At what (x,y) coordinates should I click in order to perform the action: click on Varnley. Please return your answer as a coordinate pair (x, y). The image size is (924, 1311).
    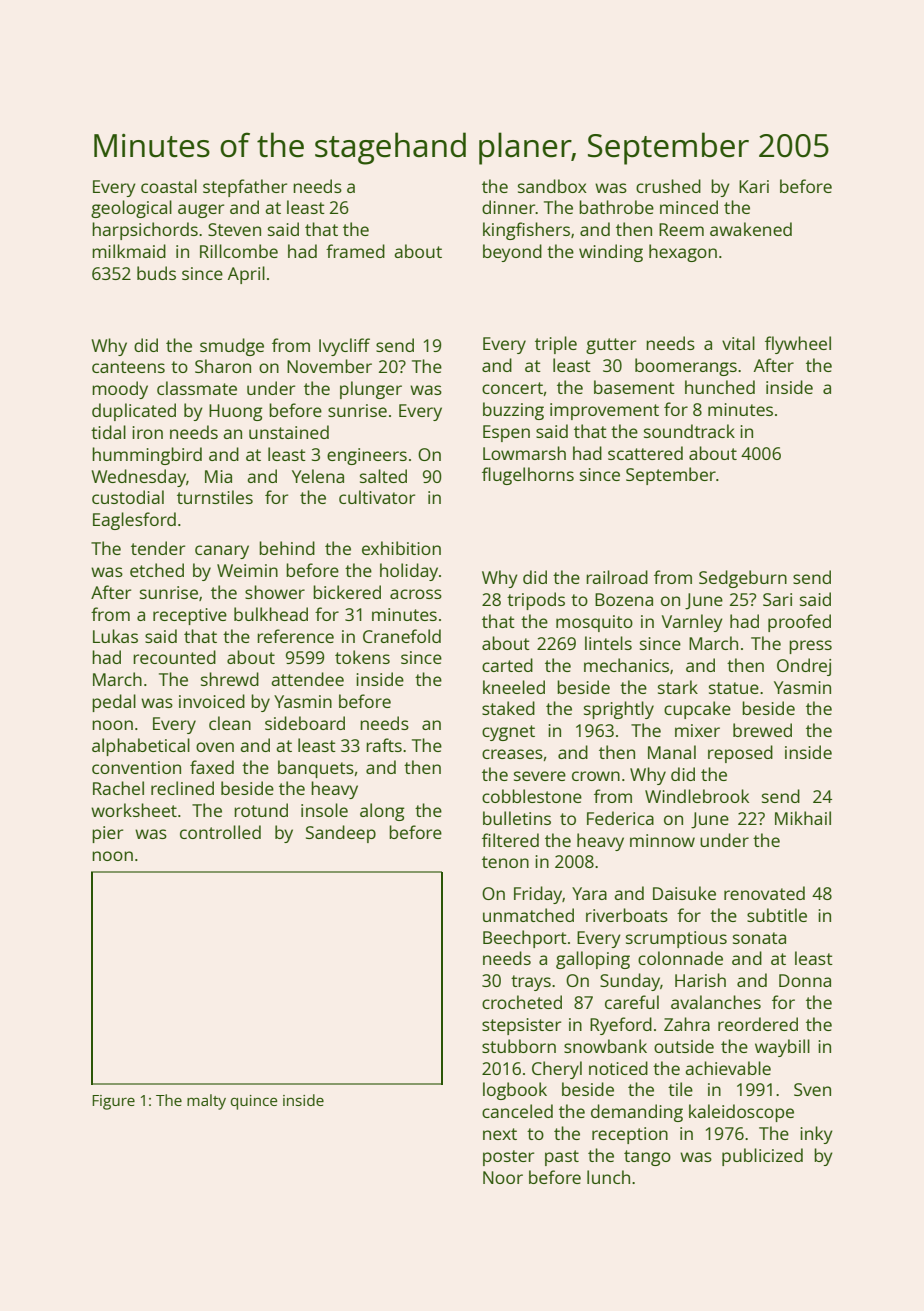
    Looking at the image, I should click on (692, 623).
